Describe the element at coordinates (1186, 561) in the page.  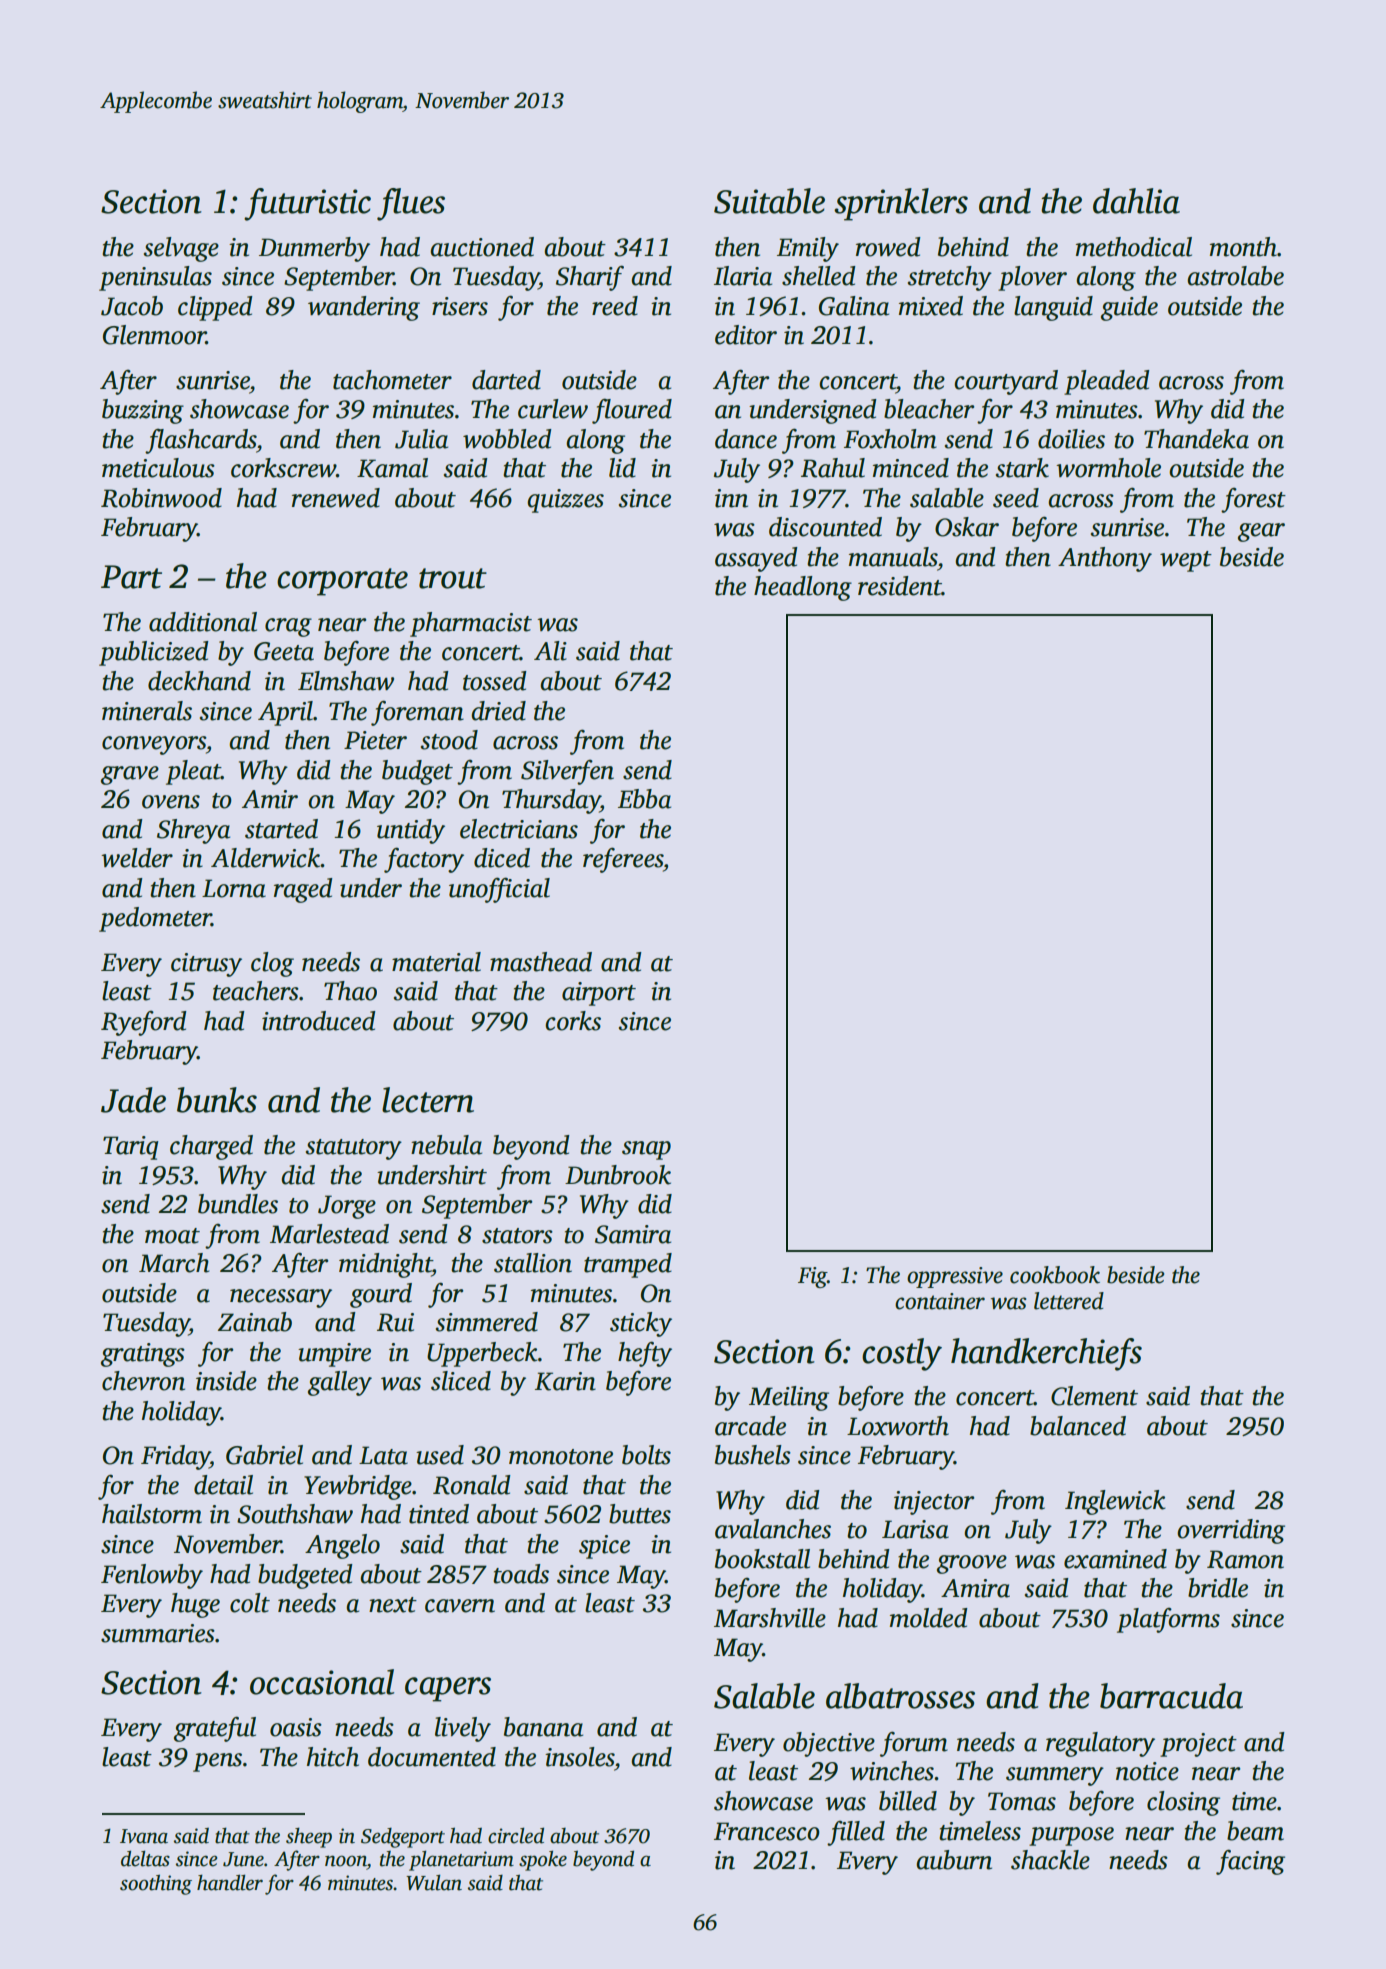
I see `wept` at that location.
